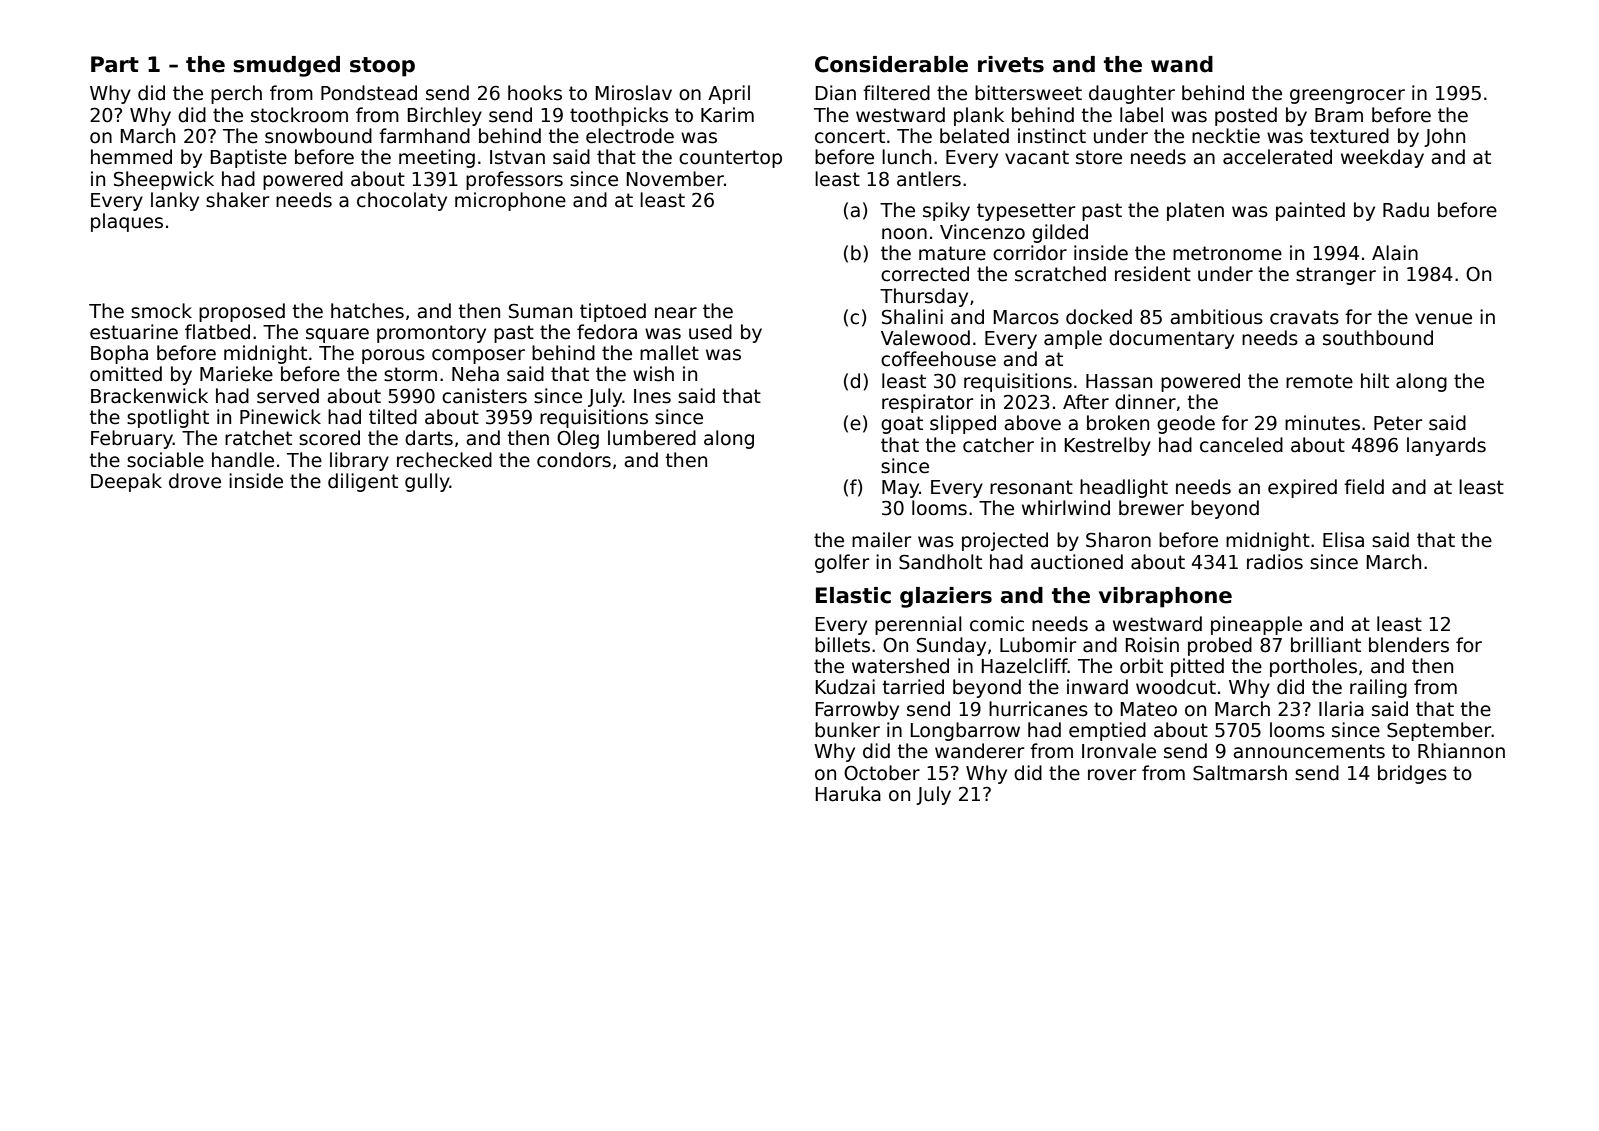  What do you see at coordinates (1275, 562) in the document?
I see `radios` at bounding box center [1275, 562].
